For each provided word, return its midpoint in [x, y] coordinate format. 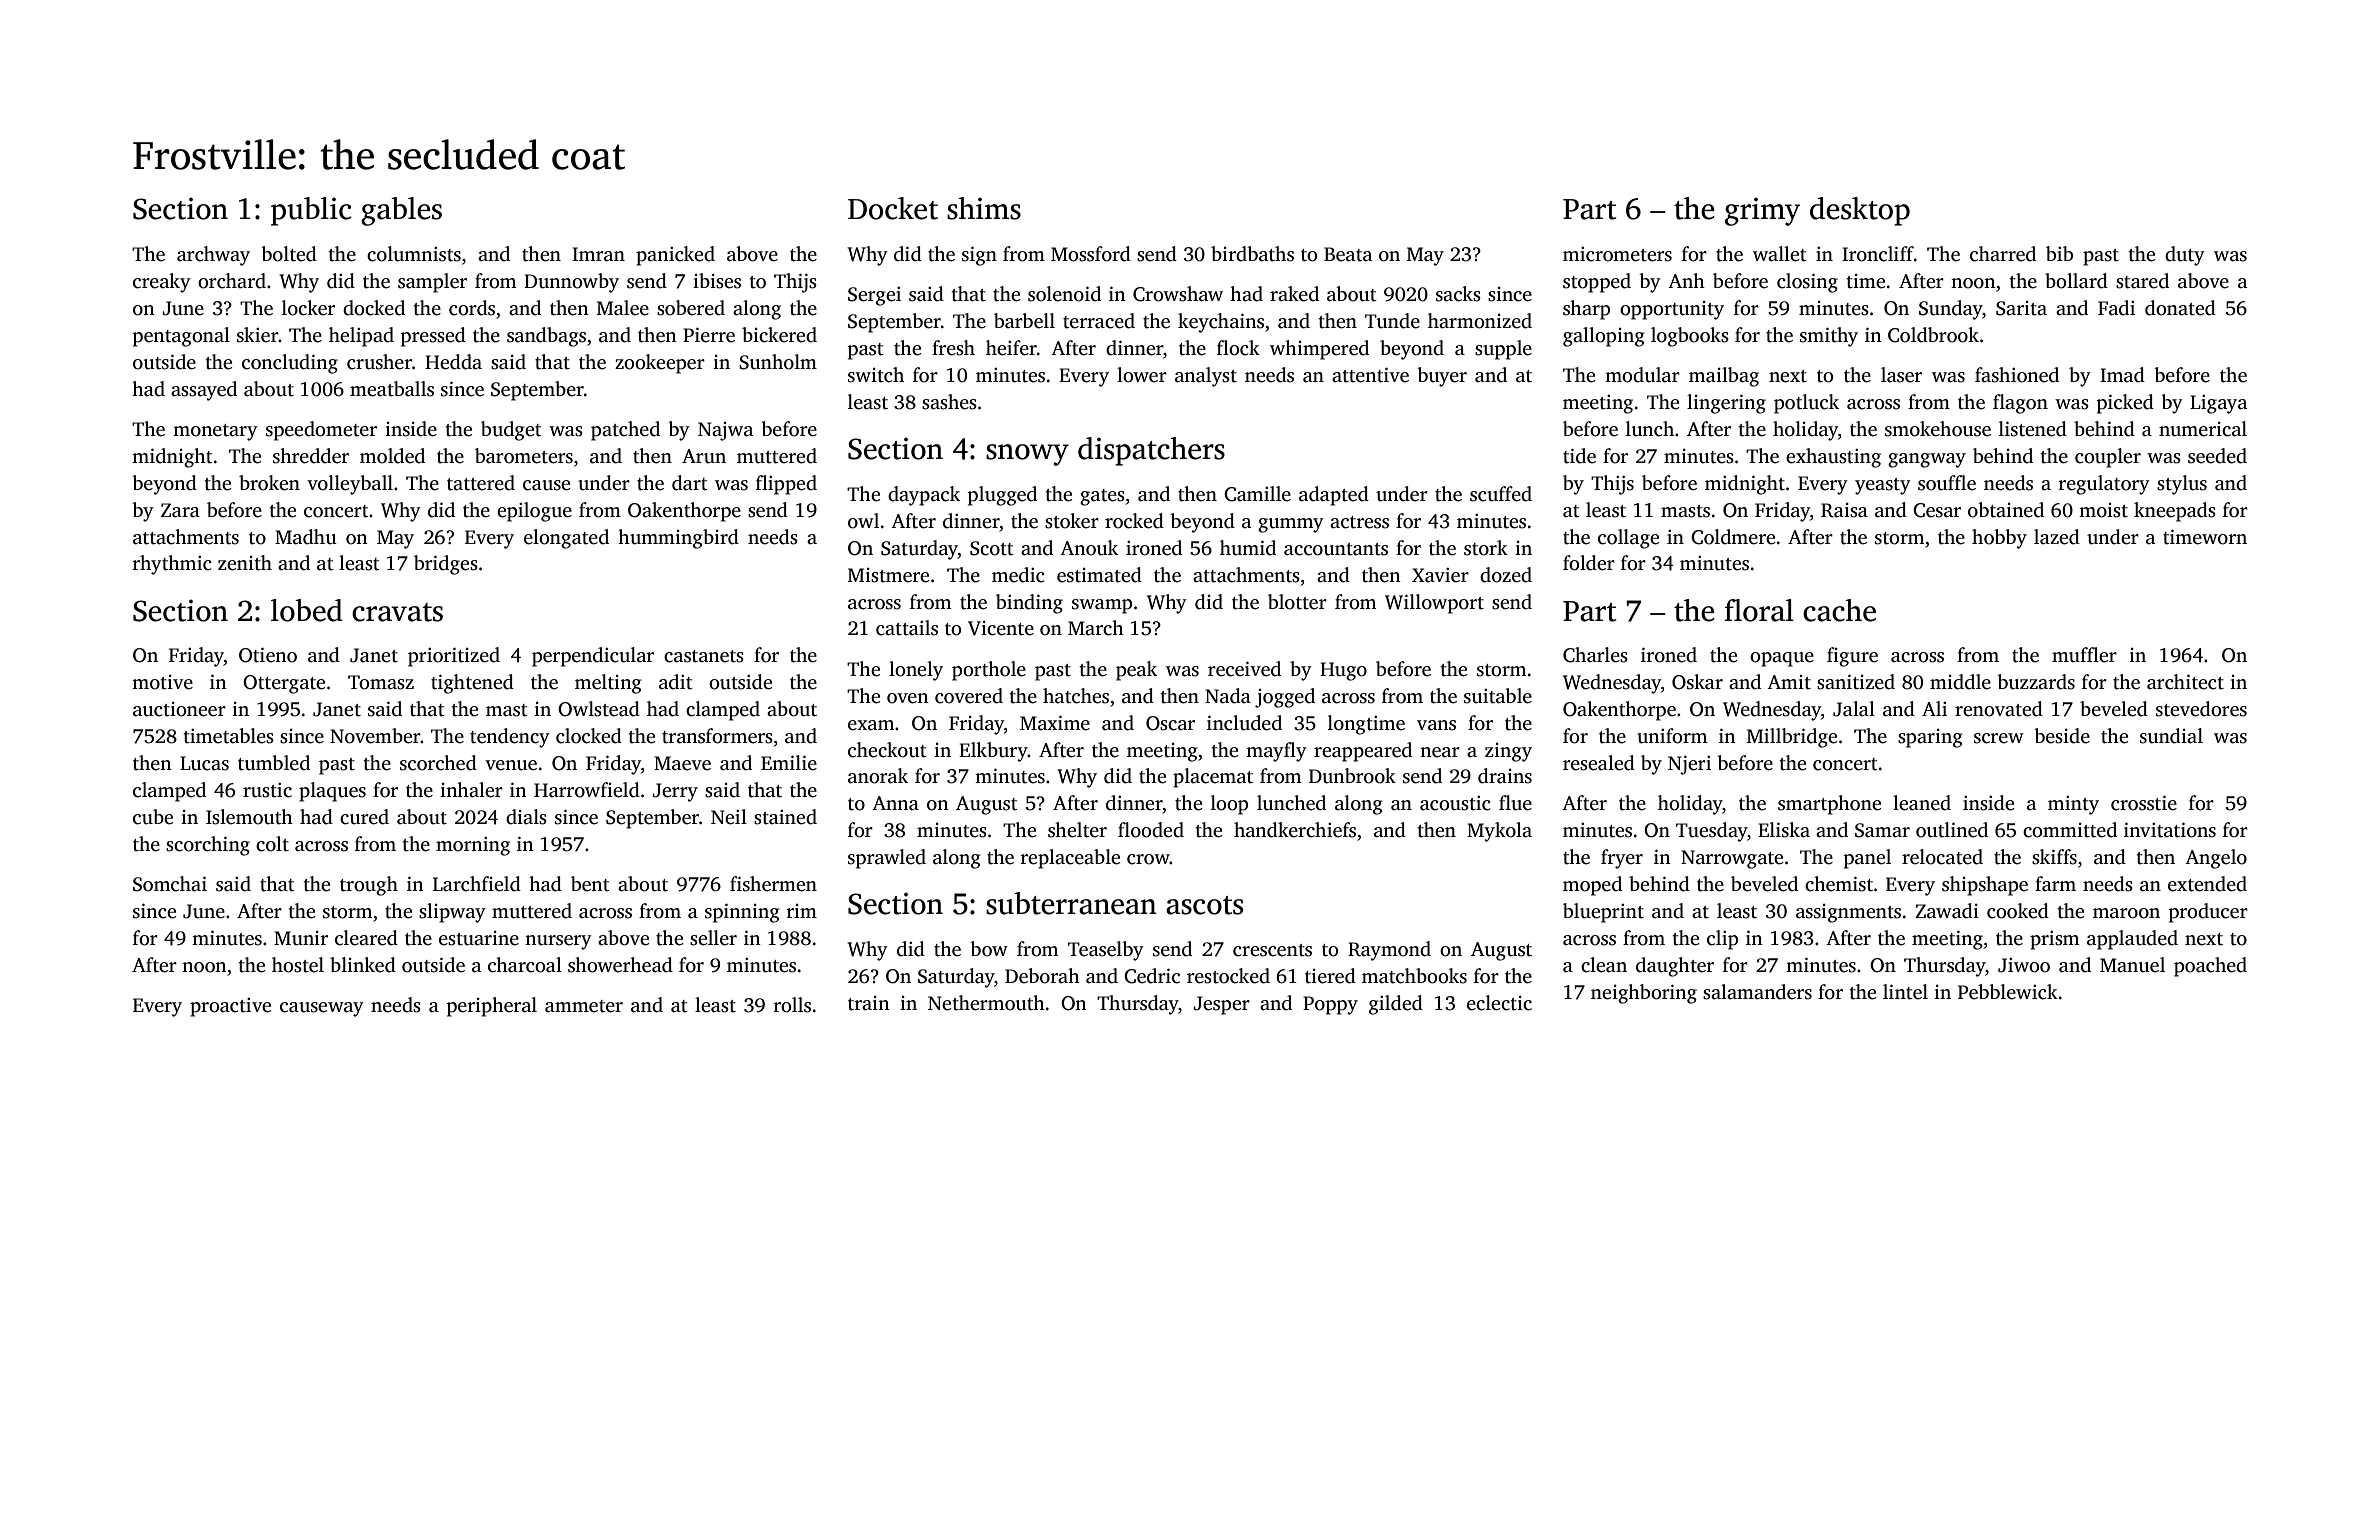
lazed [2057, 537]
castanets [704, 656]
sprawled [887, 859]
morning [473, 846]
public [311, 211]
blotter [1297, 602]
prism [2054, 940]
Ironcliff [1878, 254]
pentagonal [181, 337]
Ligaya [2218, 404]
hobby [1999, 539]
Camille [1257, 494]
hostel [298, 965]
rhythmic [172, 565]
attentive [1370, 375]
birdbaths [1252, 254]
